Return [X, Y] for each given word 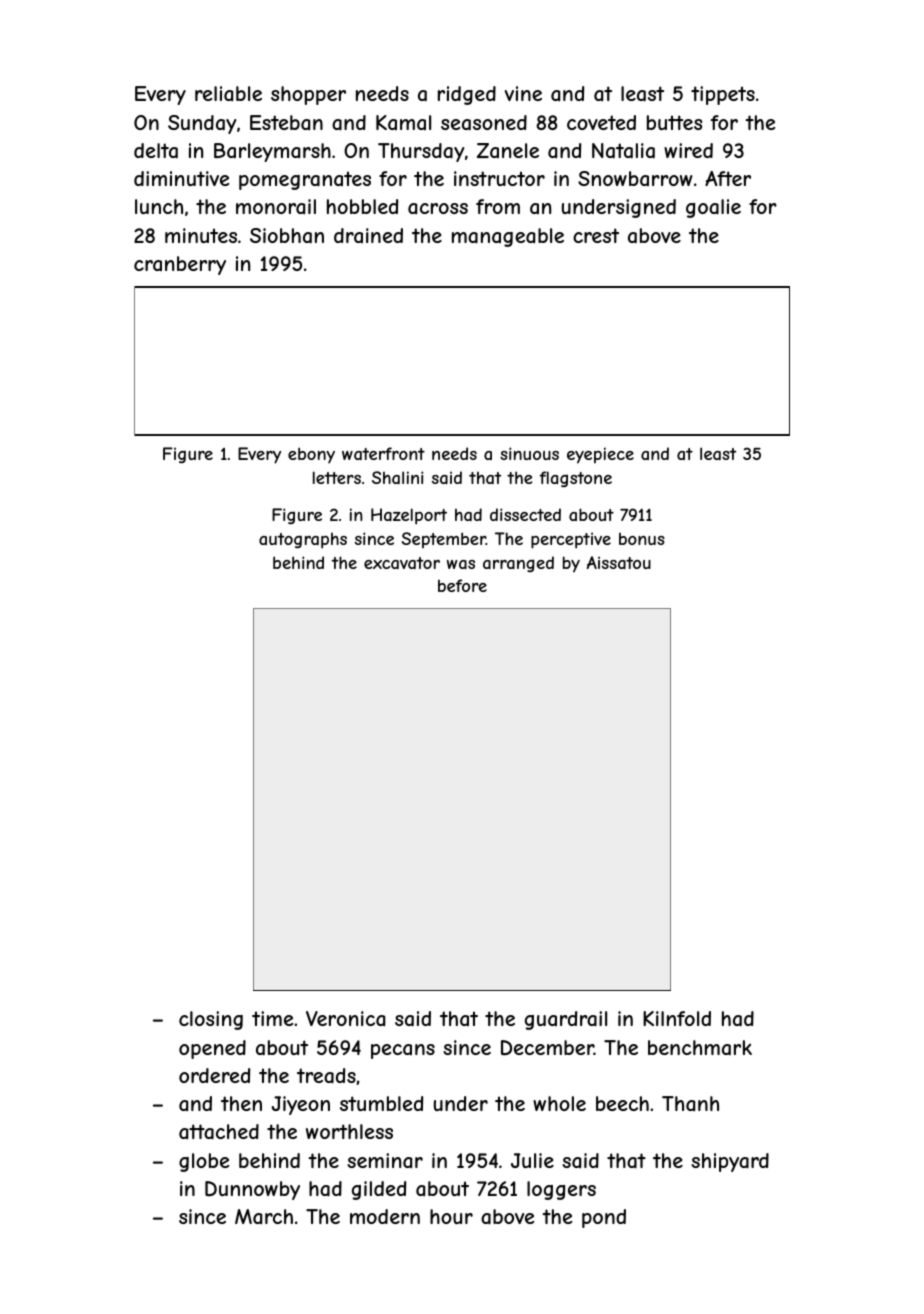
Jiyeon [300, 1105]
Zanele [508, 150]
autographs [303, 541]
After [728, 178]
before [462, 585]
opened [212, 1049]
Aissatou [619, 562]
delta [156, 151]
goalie [713, 208]
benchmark [700, 1048]
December [547, 1047]
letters [337, 477]
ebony [311, 455]
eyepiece [600, 455]
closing [211, 1020]
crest [596, 235]
